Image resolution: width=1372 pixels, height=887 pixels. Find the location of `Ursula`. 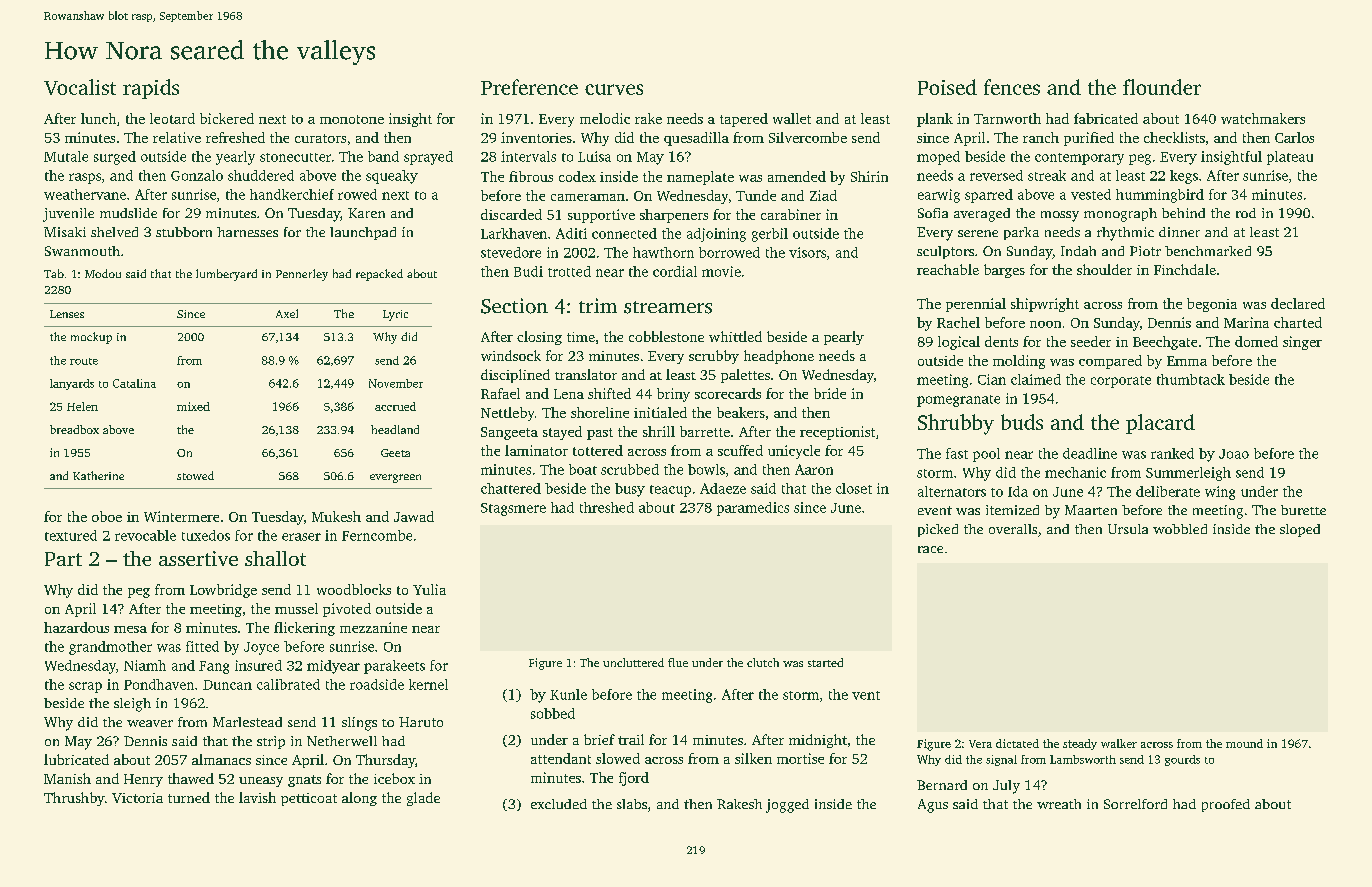

Ursula is located at coordinates (1128, 529).
